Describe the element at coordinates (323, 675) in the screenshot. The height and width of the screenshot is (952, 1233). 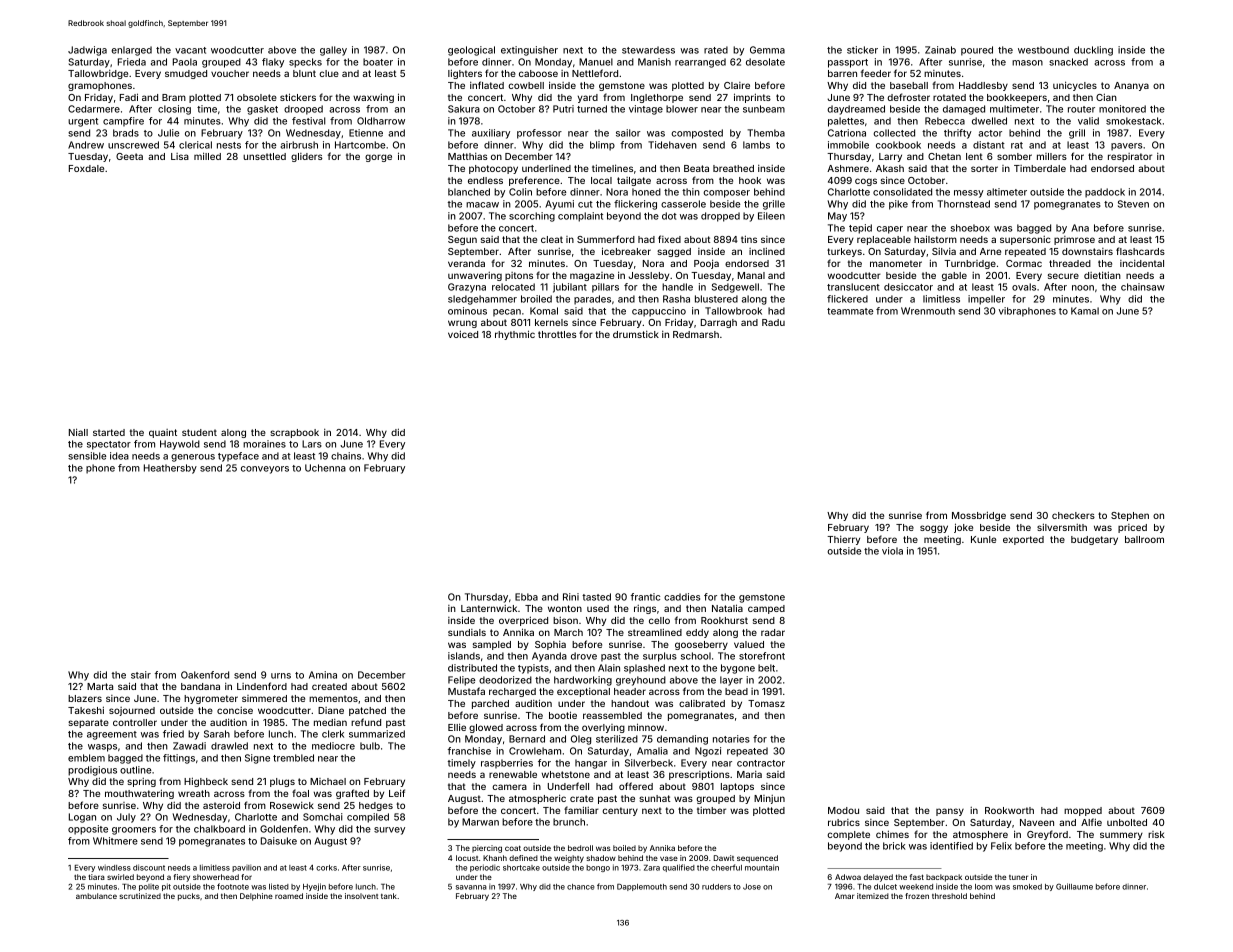
I see `Amina` at that location.
